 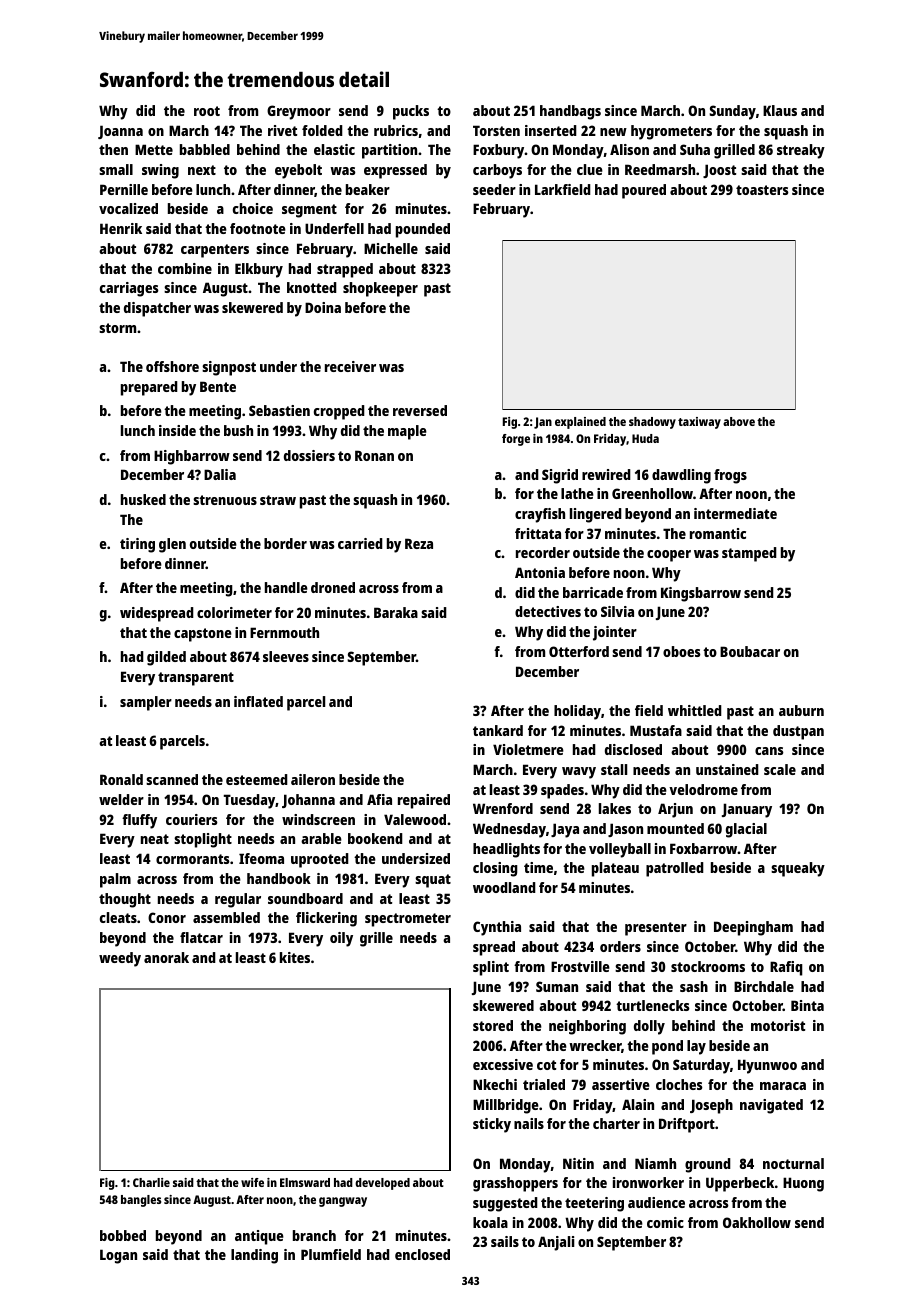 What do you see at coordinates (411, 112) in the image?
I see `pucks` at bounding box center [411, 112].
